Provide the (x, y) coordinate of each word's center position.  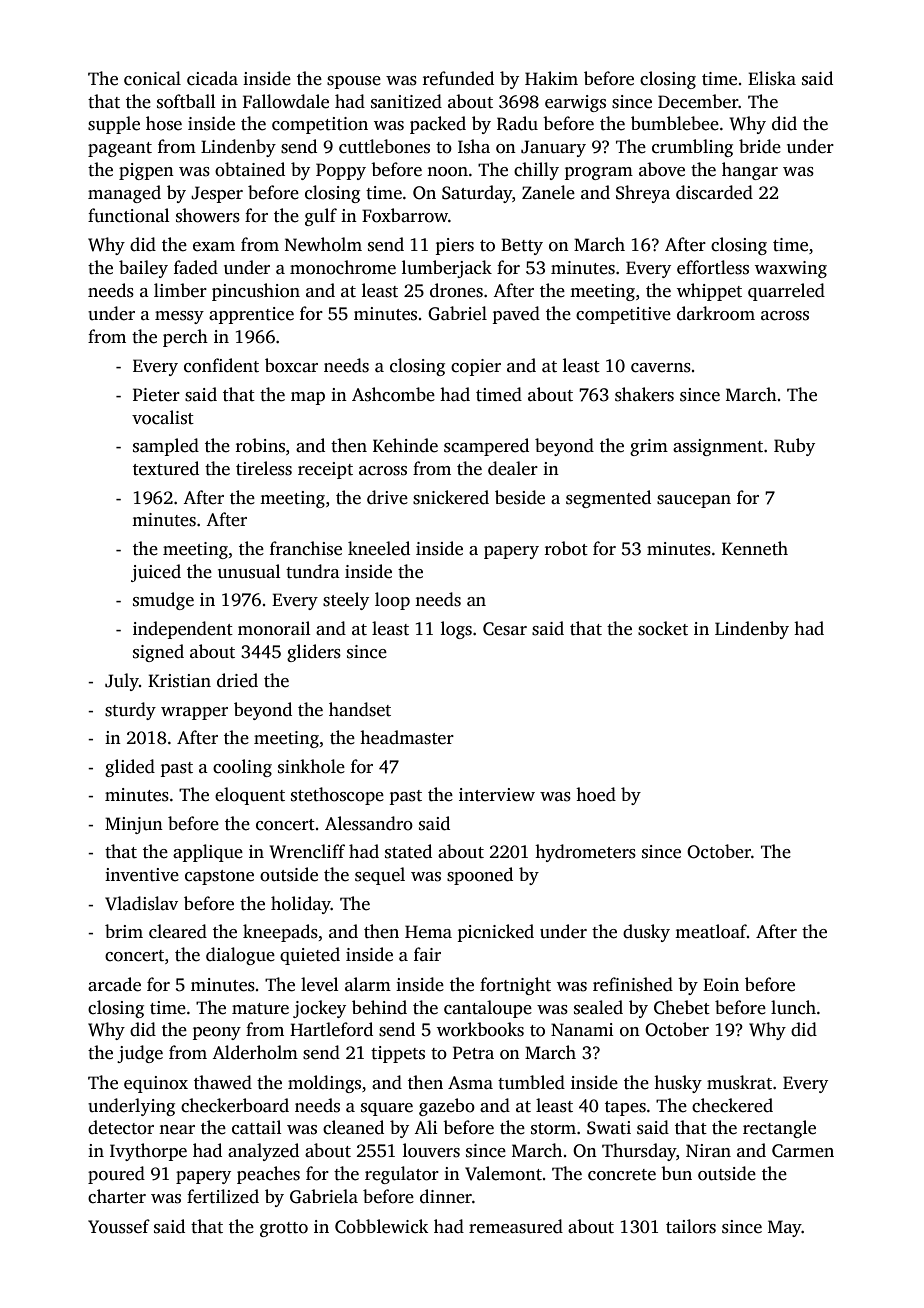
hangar (750, 171)
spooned (480, 876)
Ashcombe (393, 394)
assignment (718, 447)
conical (152, 78)
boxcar (291, 365)
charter (117, 1196)
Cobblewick (382, 1226)
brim (124, 931)
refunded (458, 78)
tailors (691, 1226)
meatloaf (711, 931)
